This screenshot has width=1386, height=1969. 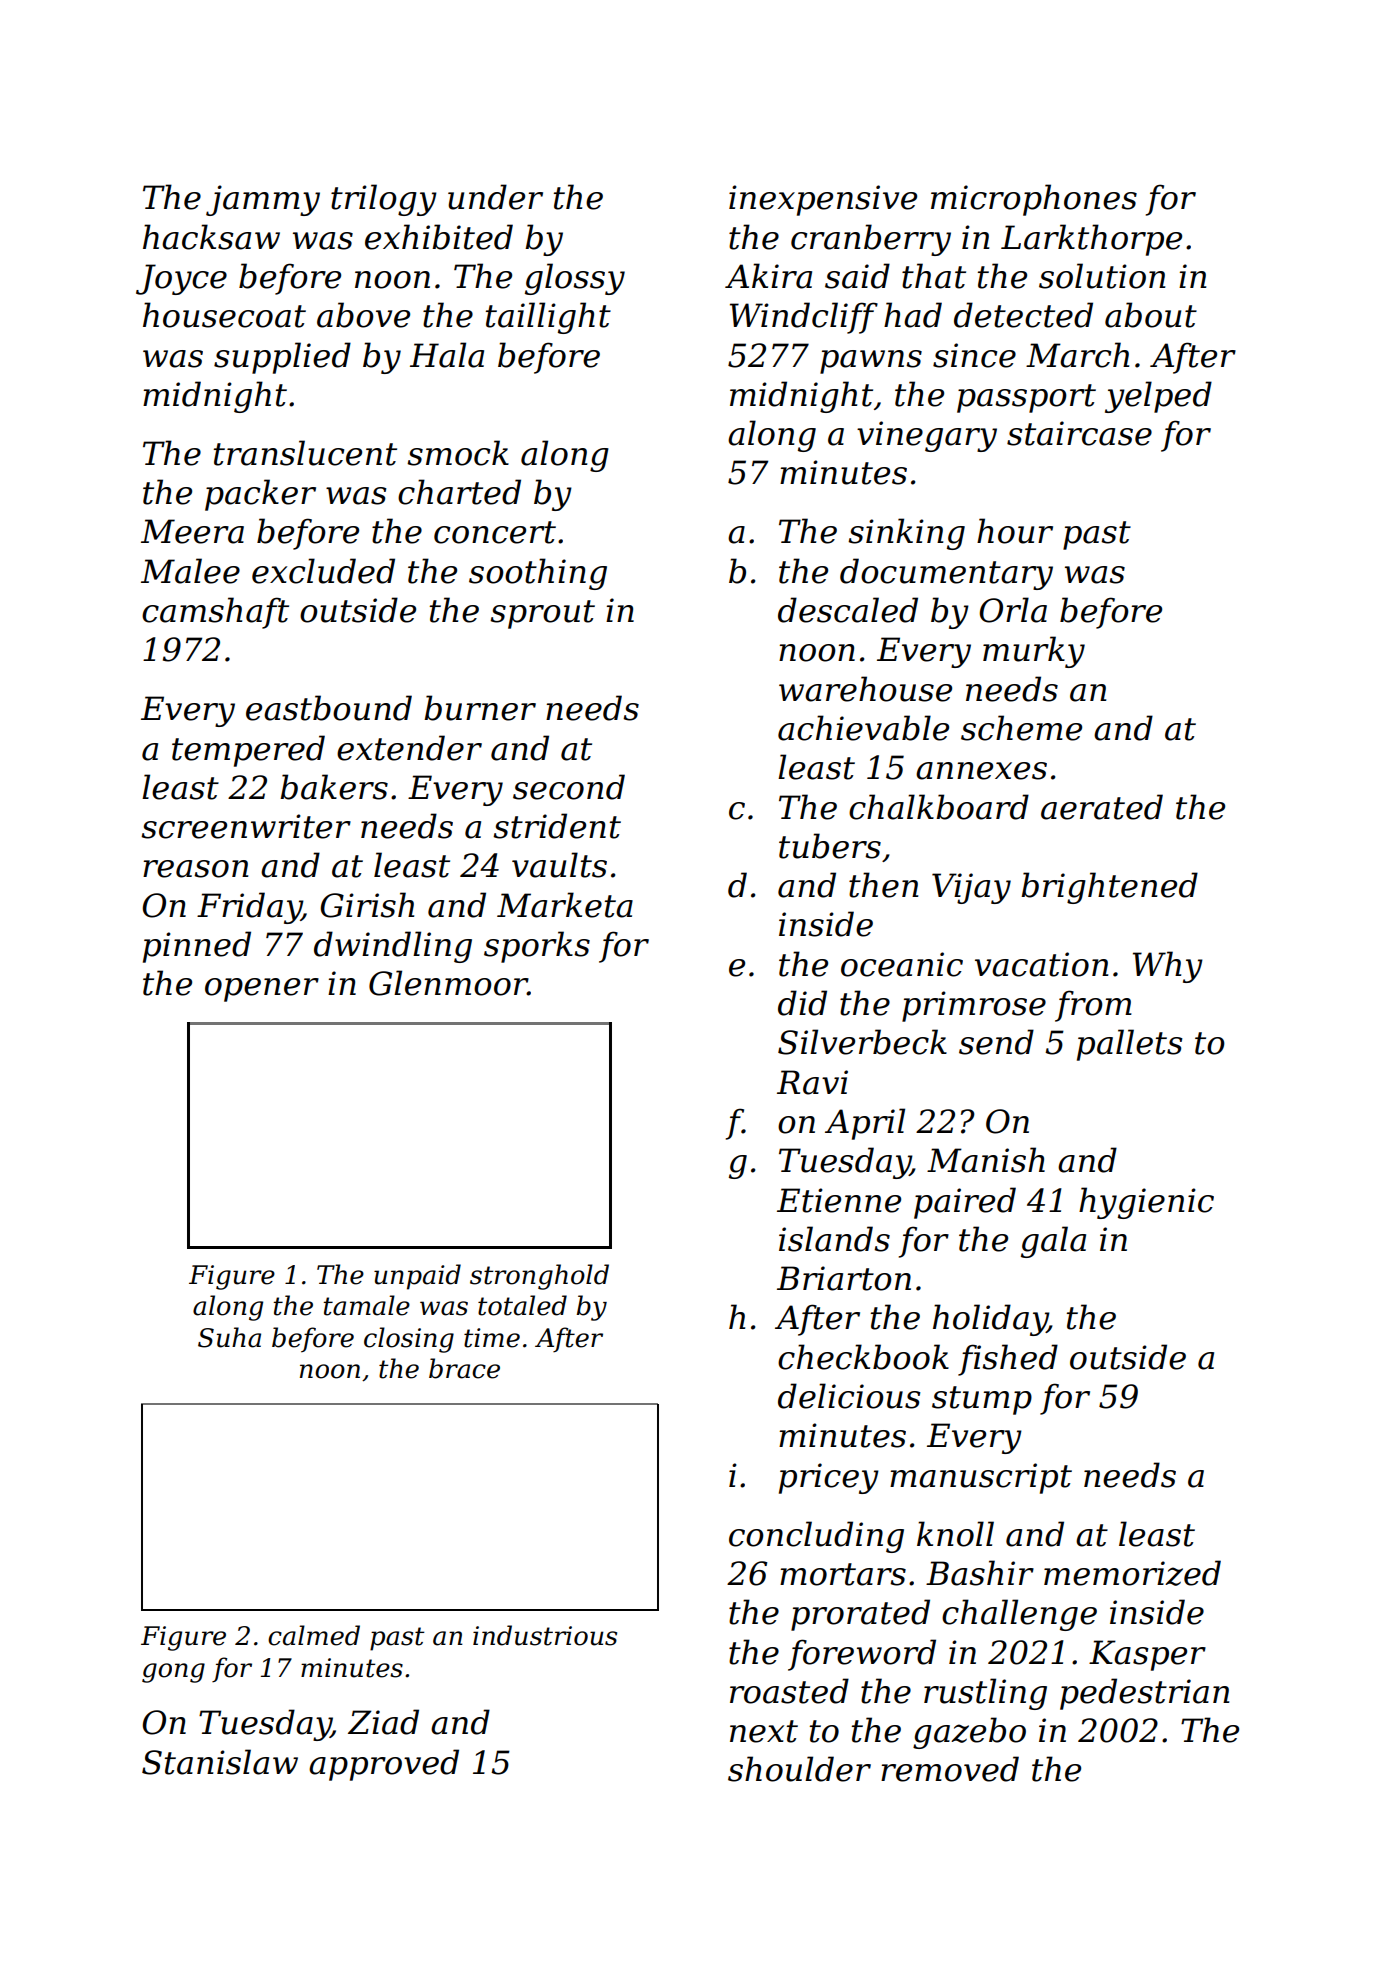 I want to click on inexpensive, so click(x=823, y=200).
